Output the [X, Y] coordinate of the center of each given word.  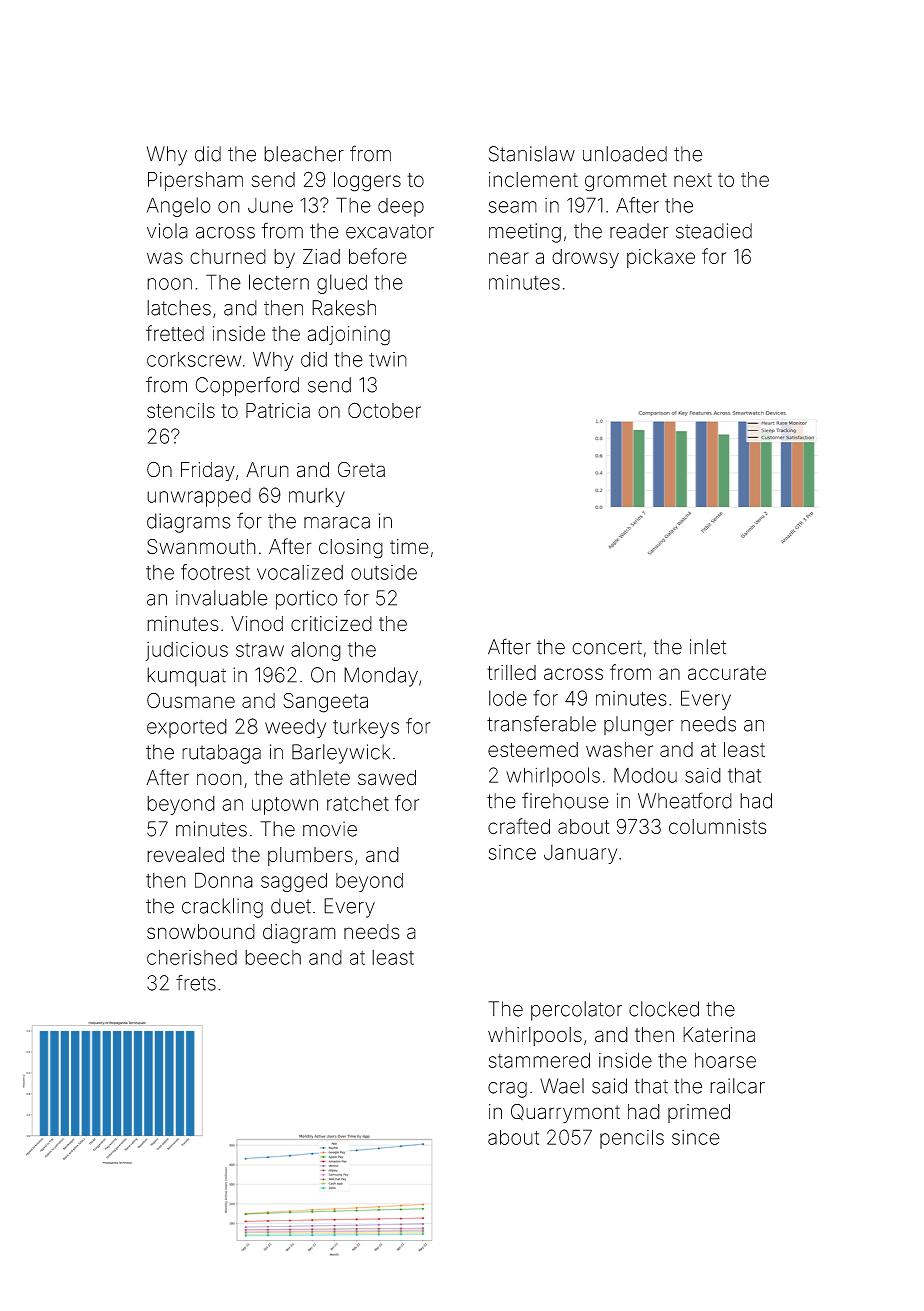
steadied [714, 231]
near [509, 258]
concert [607, 647]
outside [384, 572]
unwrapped [199, 497]
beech [273, 957]
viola [167, 231]
